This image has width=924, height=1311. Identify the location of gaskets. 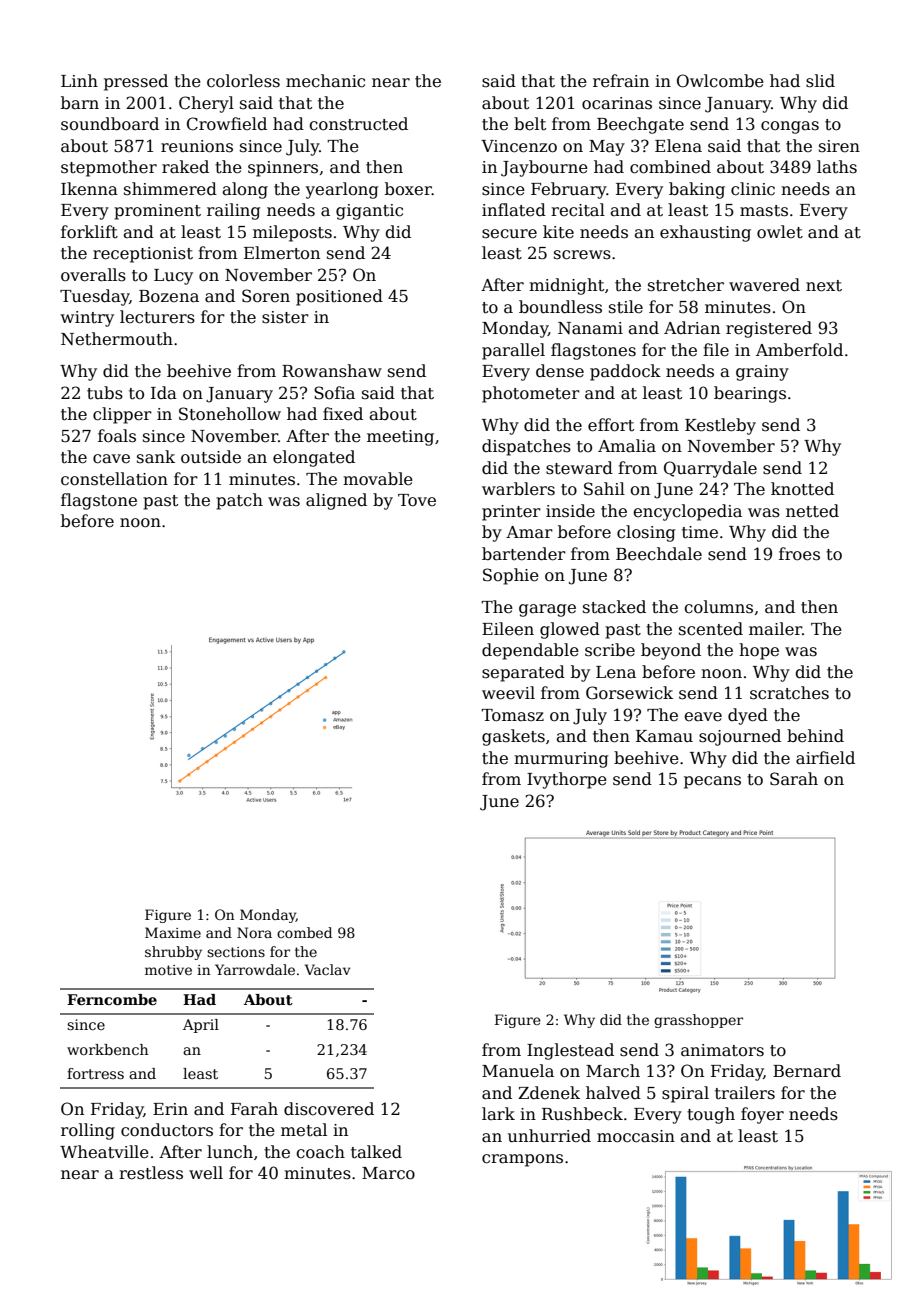
(513, 737).
